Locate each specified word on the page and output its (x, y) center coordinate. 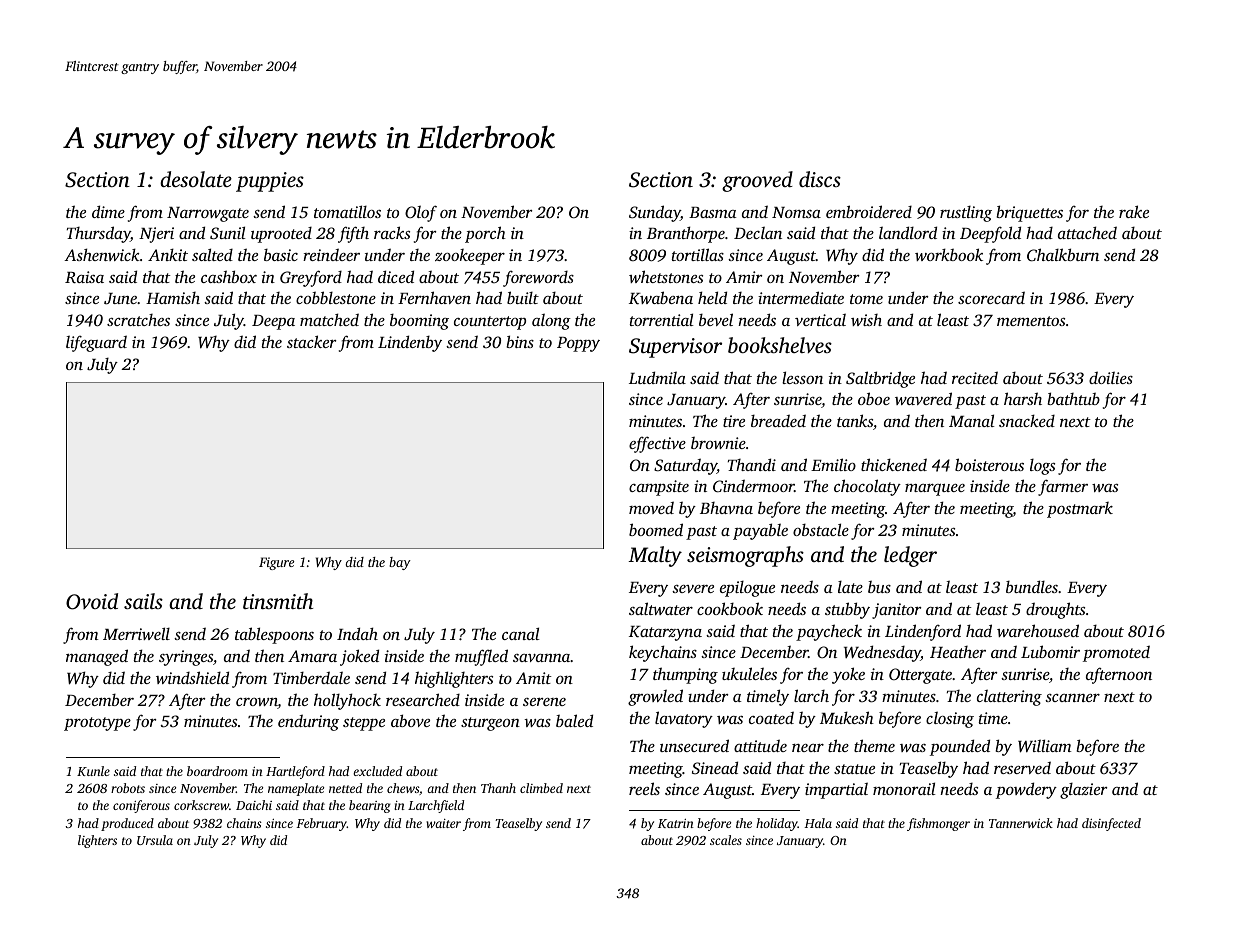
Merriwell (136, 633)
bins (520, 341)
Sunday (655, 213)
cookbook (730, 608)
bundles (1032, 586)
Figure (276, 563)
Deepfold (990, 234)
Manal (972, 420)
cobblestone (336, 297)
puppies (270, 182)
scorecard (991, 297)
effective (657, 444)
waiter (443, 823)
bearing (370, 806)
